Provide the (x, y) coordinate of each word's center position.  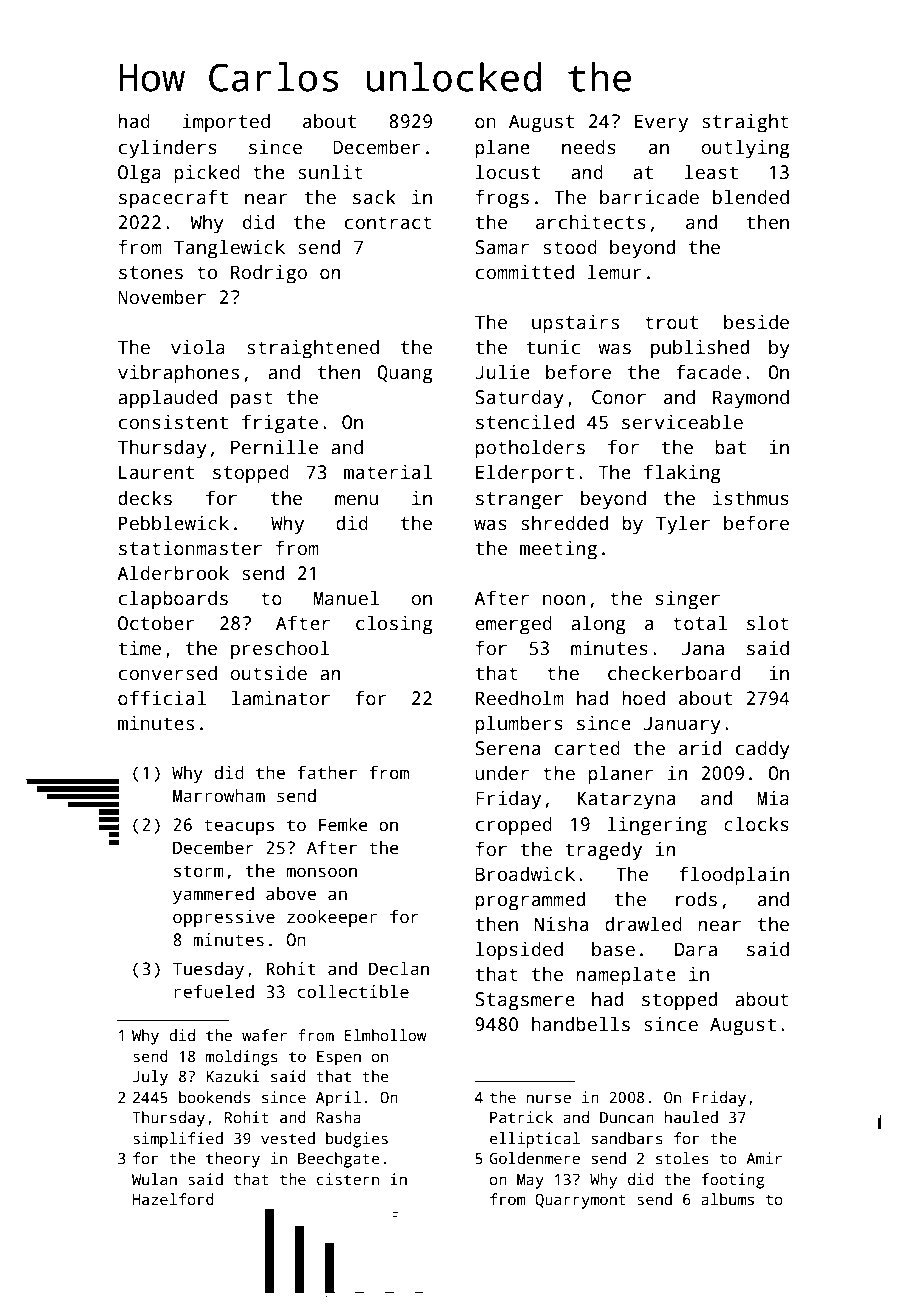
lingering (657, 826)
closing (394, 625)
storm (199, 871)
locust (508, 172)
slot (768, 623)
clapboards (173, 600)
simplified (178, 1140)
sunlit (330, 172)
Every (661, 123)
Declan (399, 969)
